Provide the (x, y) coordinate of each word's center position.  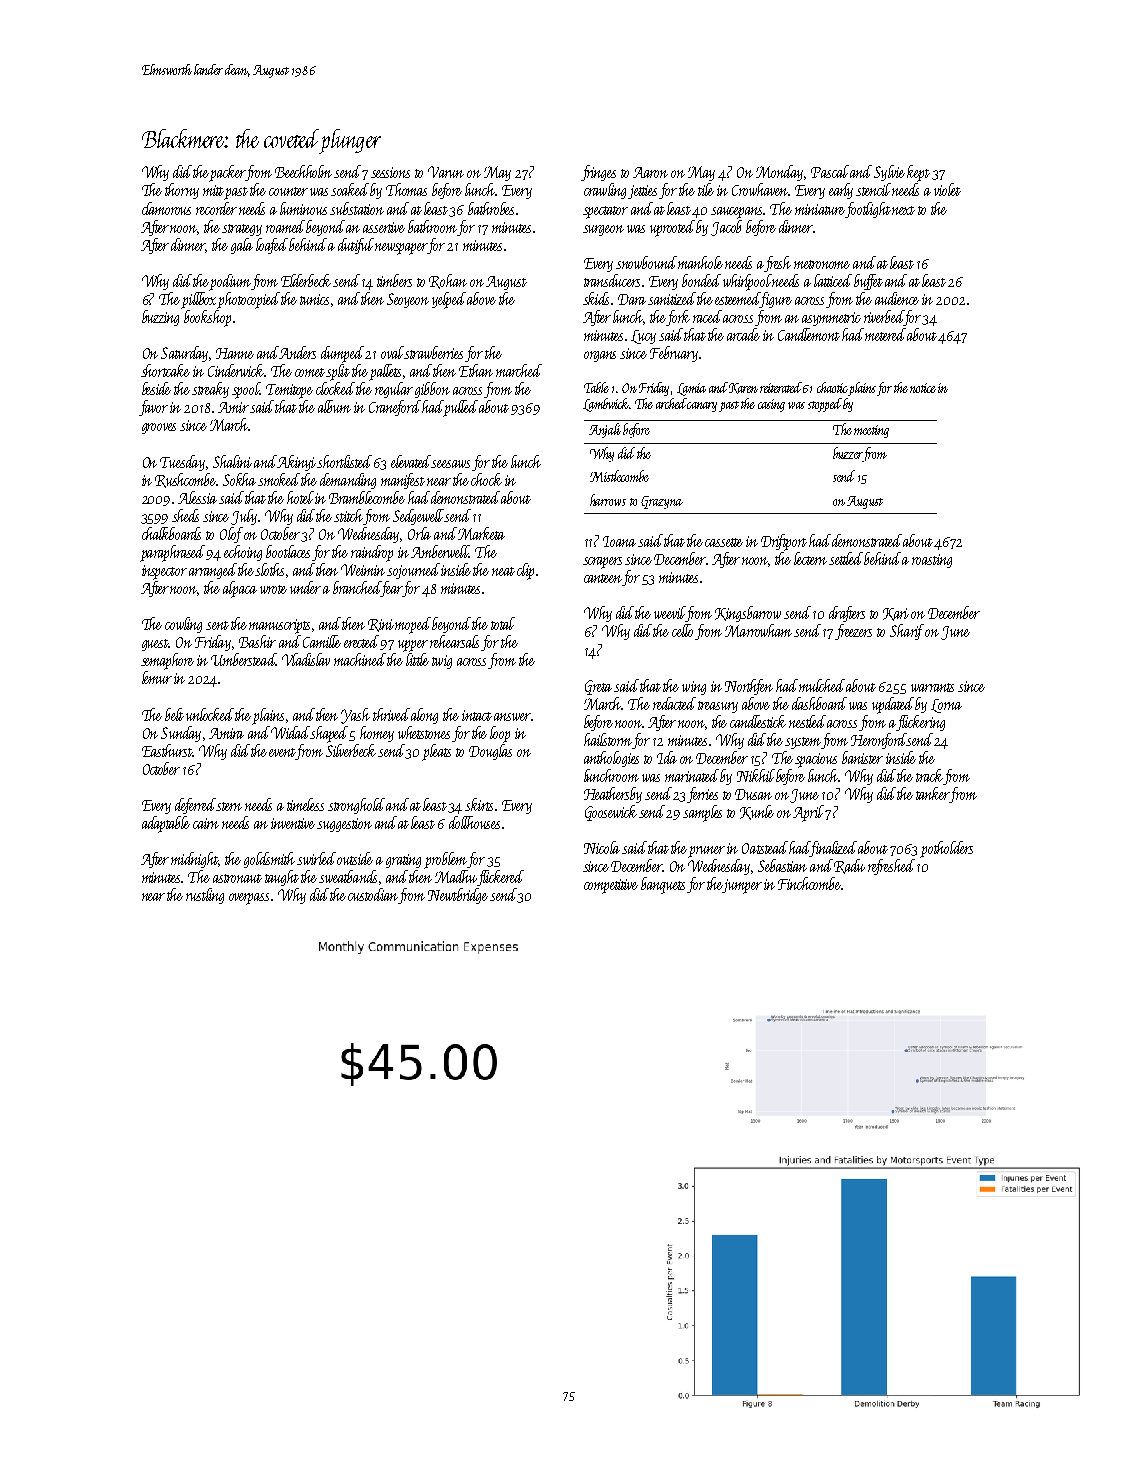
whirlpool (748, 282)
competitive (611, 886)
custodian (373, 894)
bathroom (432, 226)
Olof (231, 535)
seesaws (451, 464)
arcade (743, 334)
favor (153, 408)
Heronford (879, 741)
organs (600, 356)
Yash (355, 716)
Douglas (490, 752)
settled (846, 558)
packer (228, 173)
